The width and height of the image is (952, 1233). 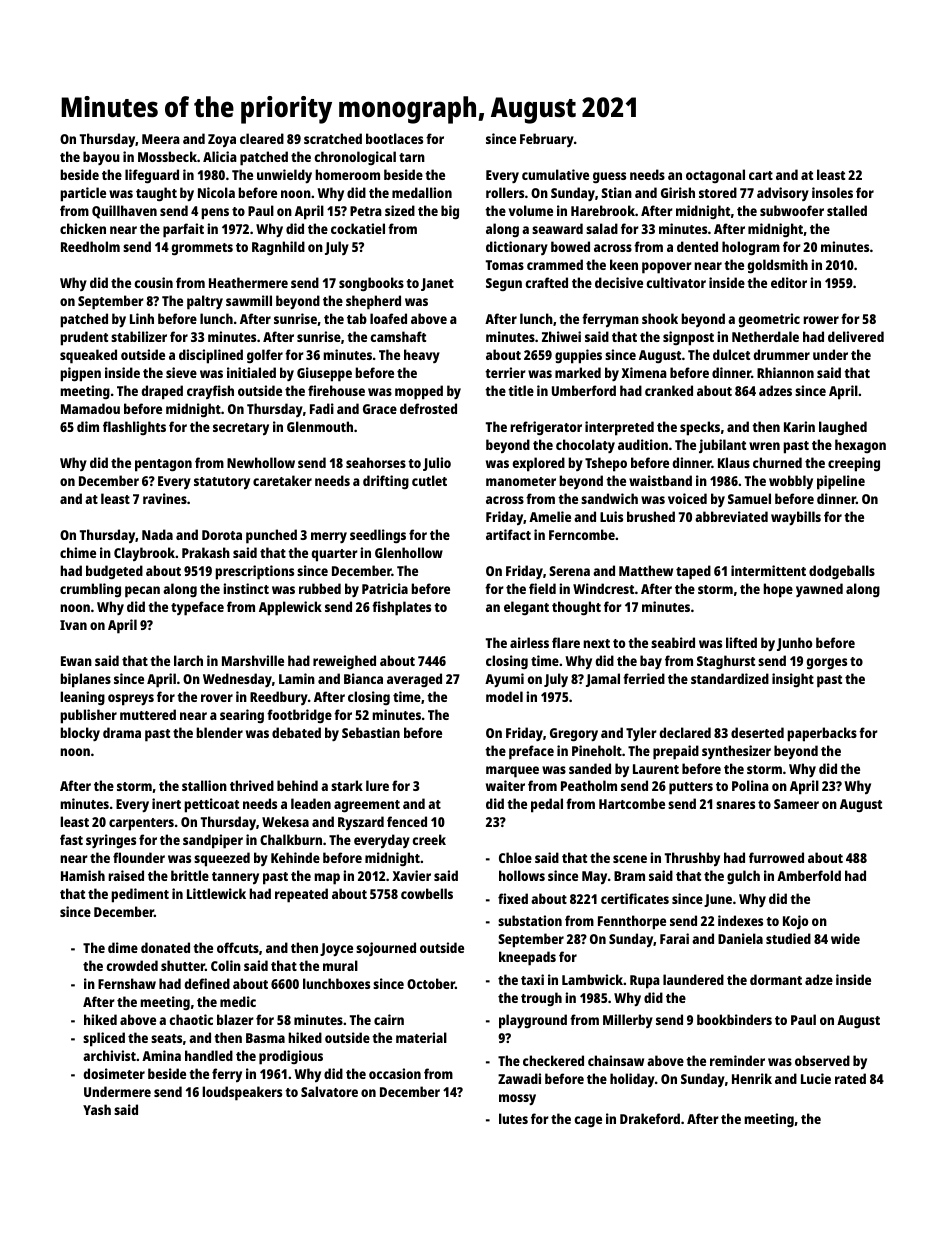 What do you see at coordinates (513, 1118) in the image?
I see `lutes` at bounding box center [513, 1118].
